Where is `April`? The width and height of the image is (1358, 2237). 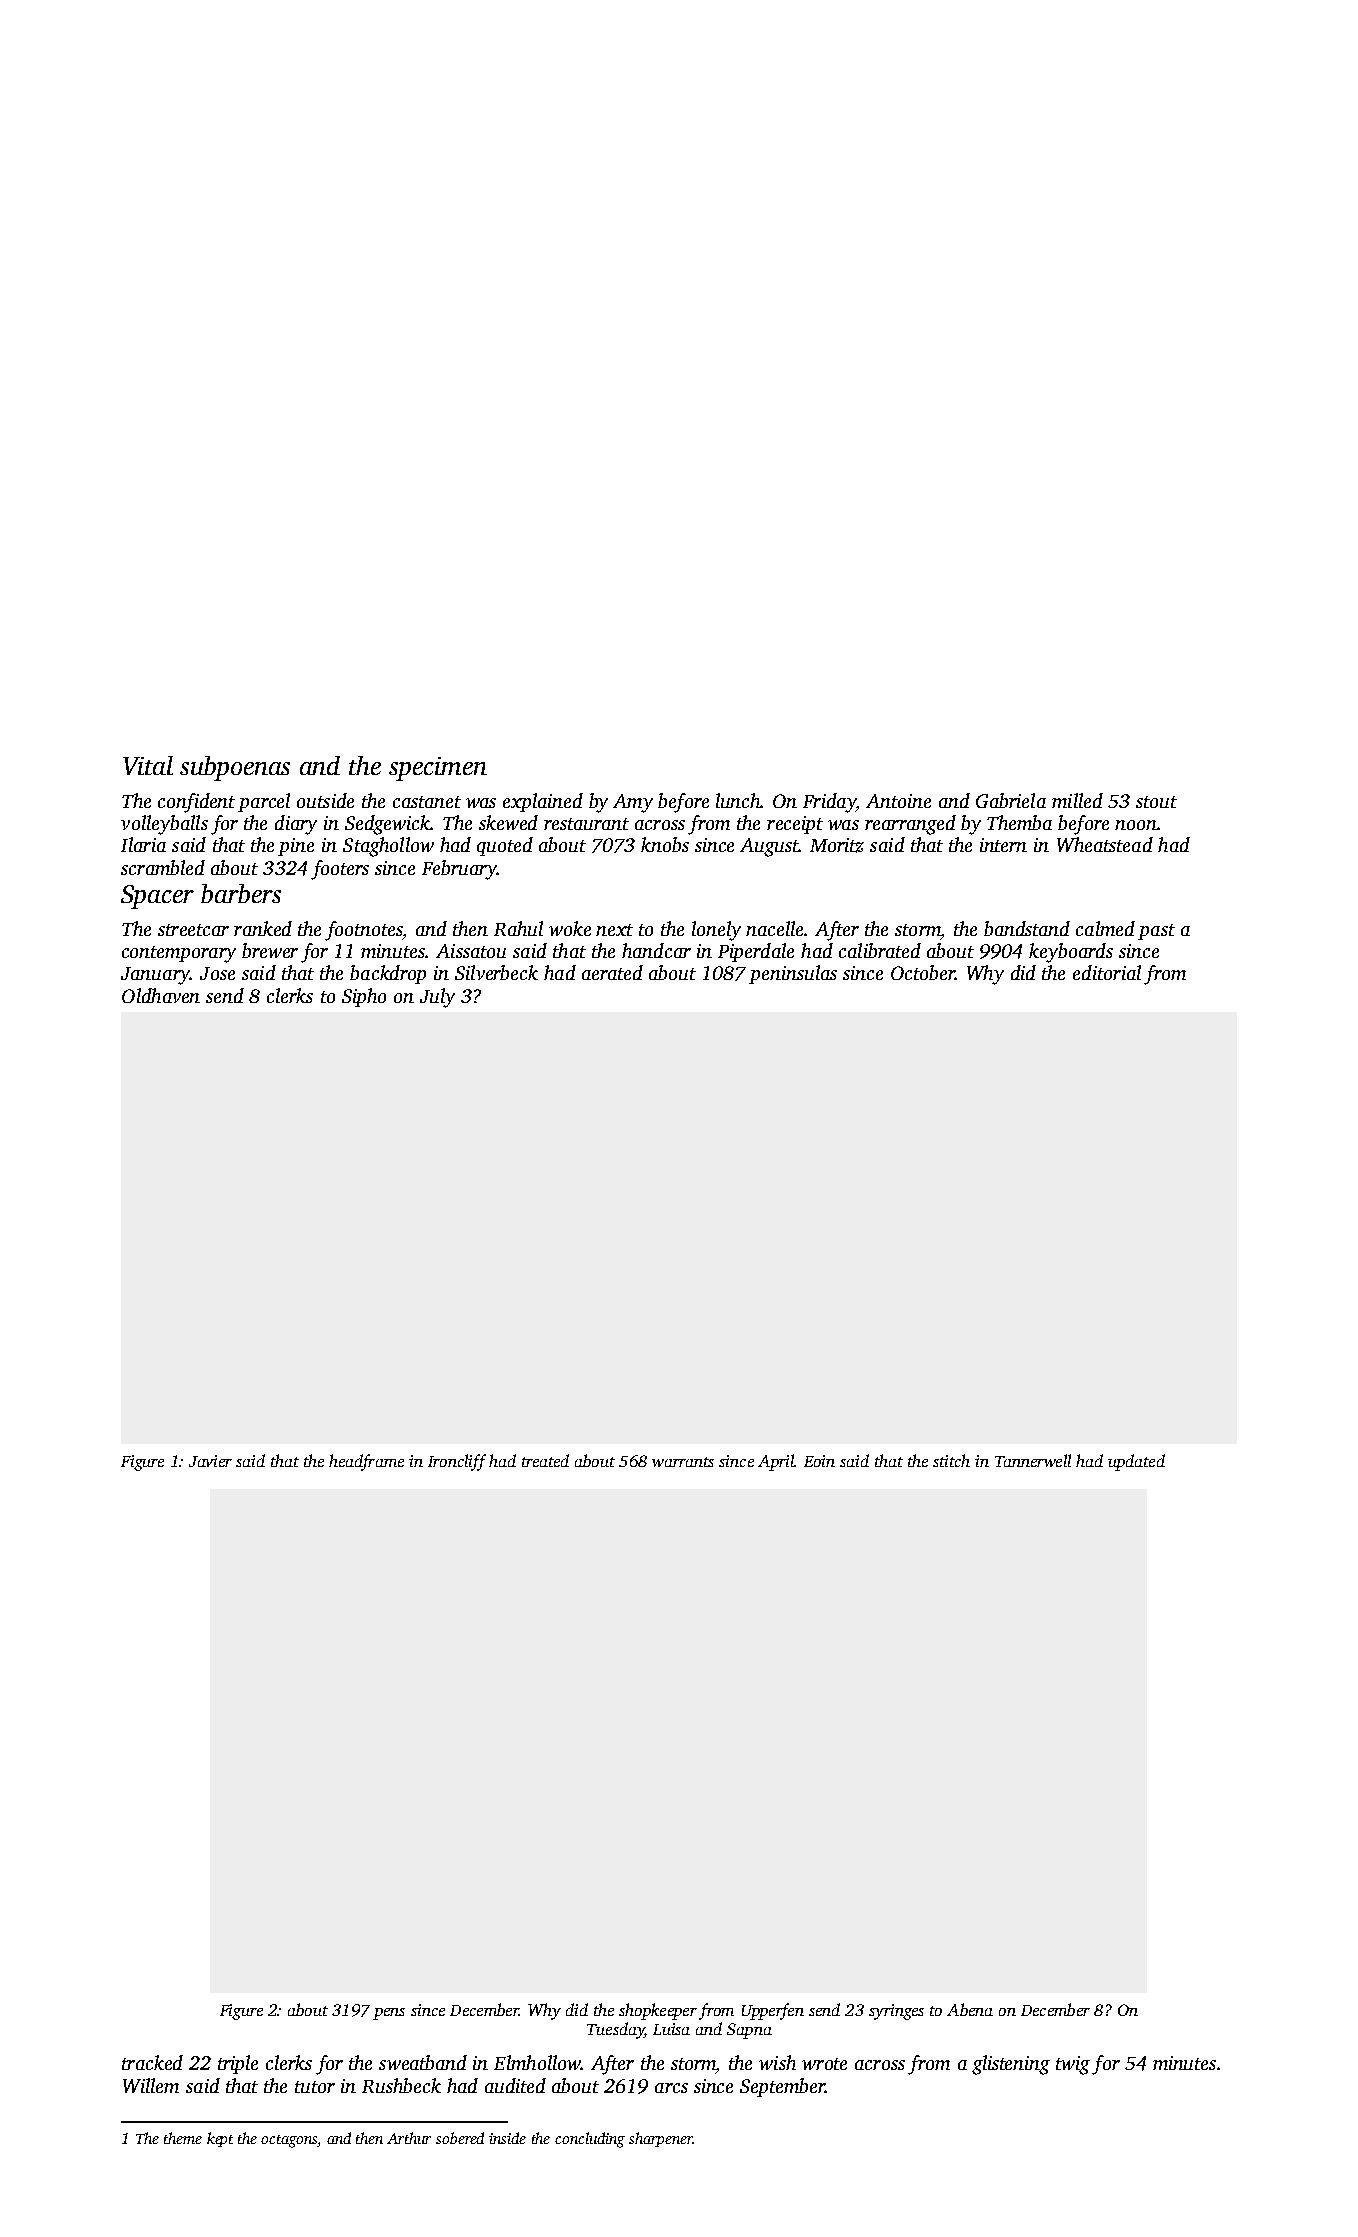
April is located at coordinates (776, 1462).
